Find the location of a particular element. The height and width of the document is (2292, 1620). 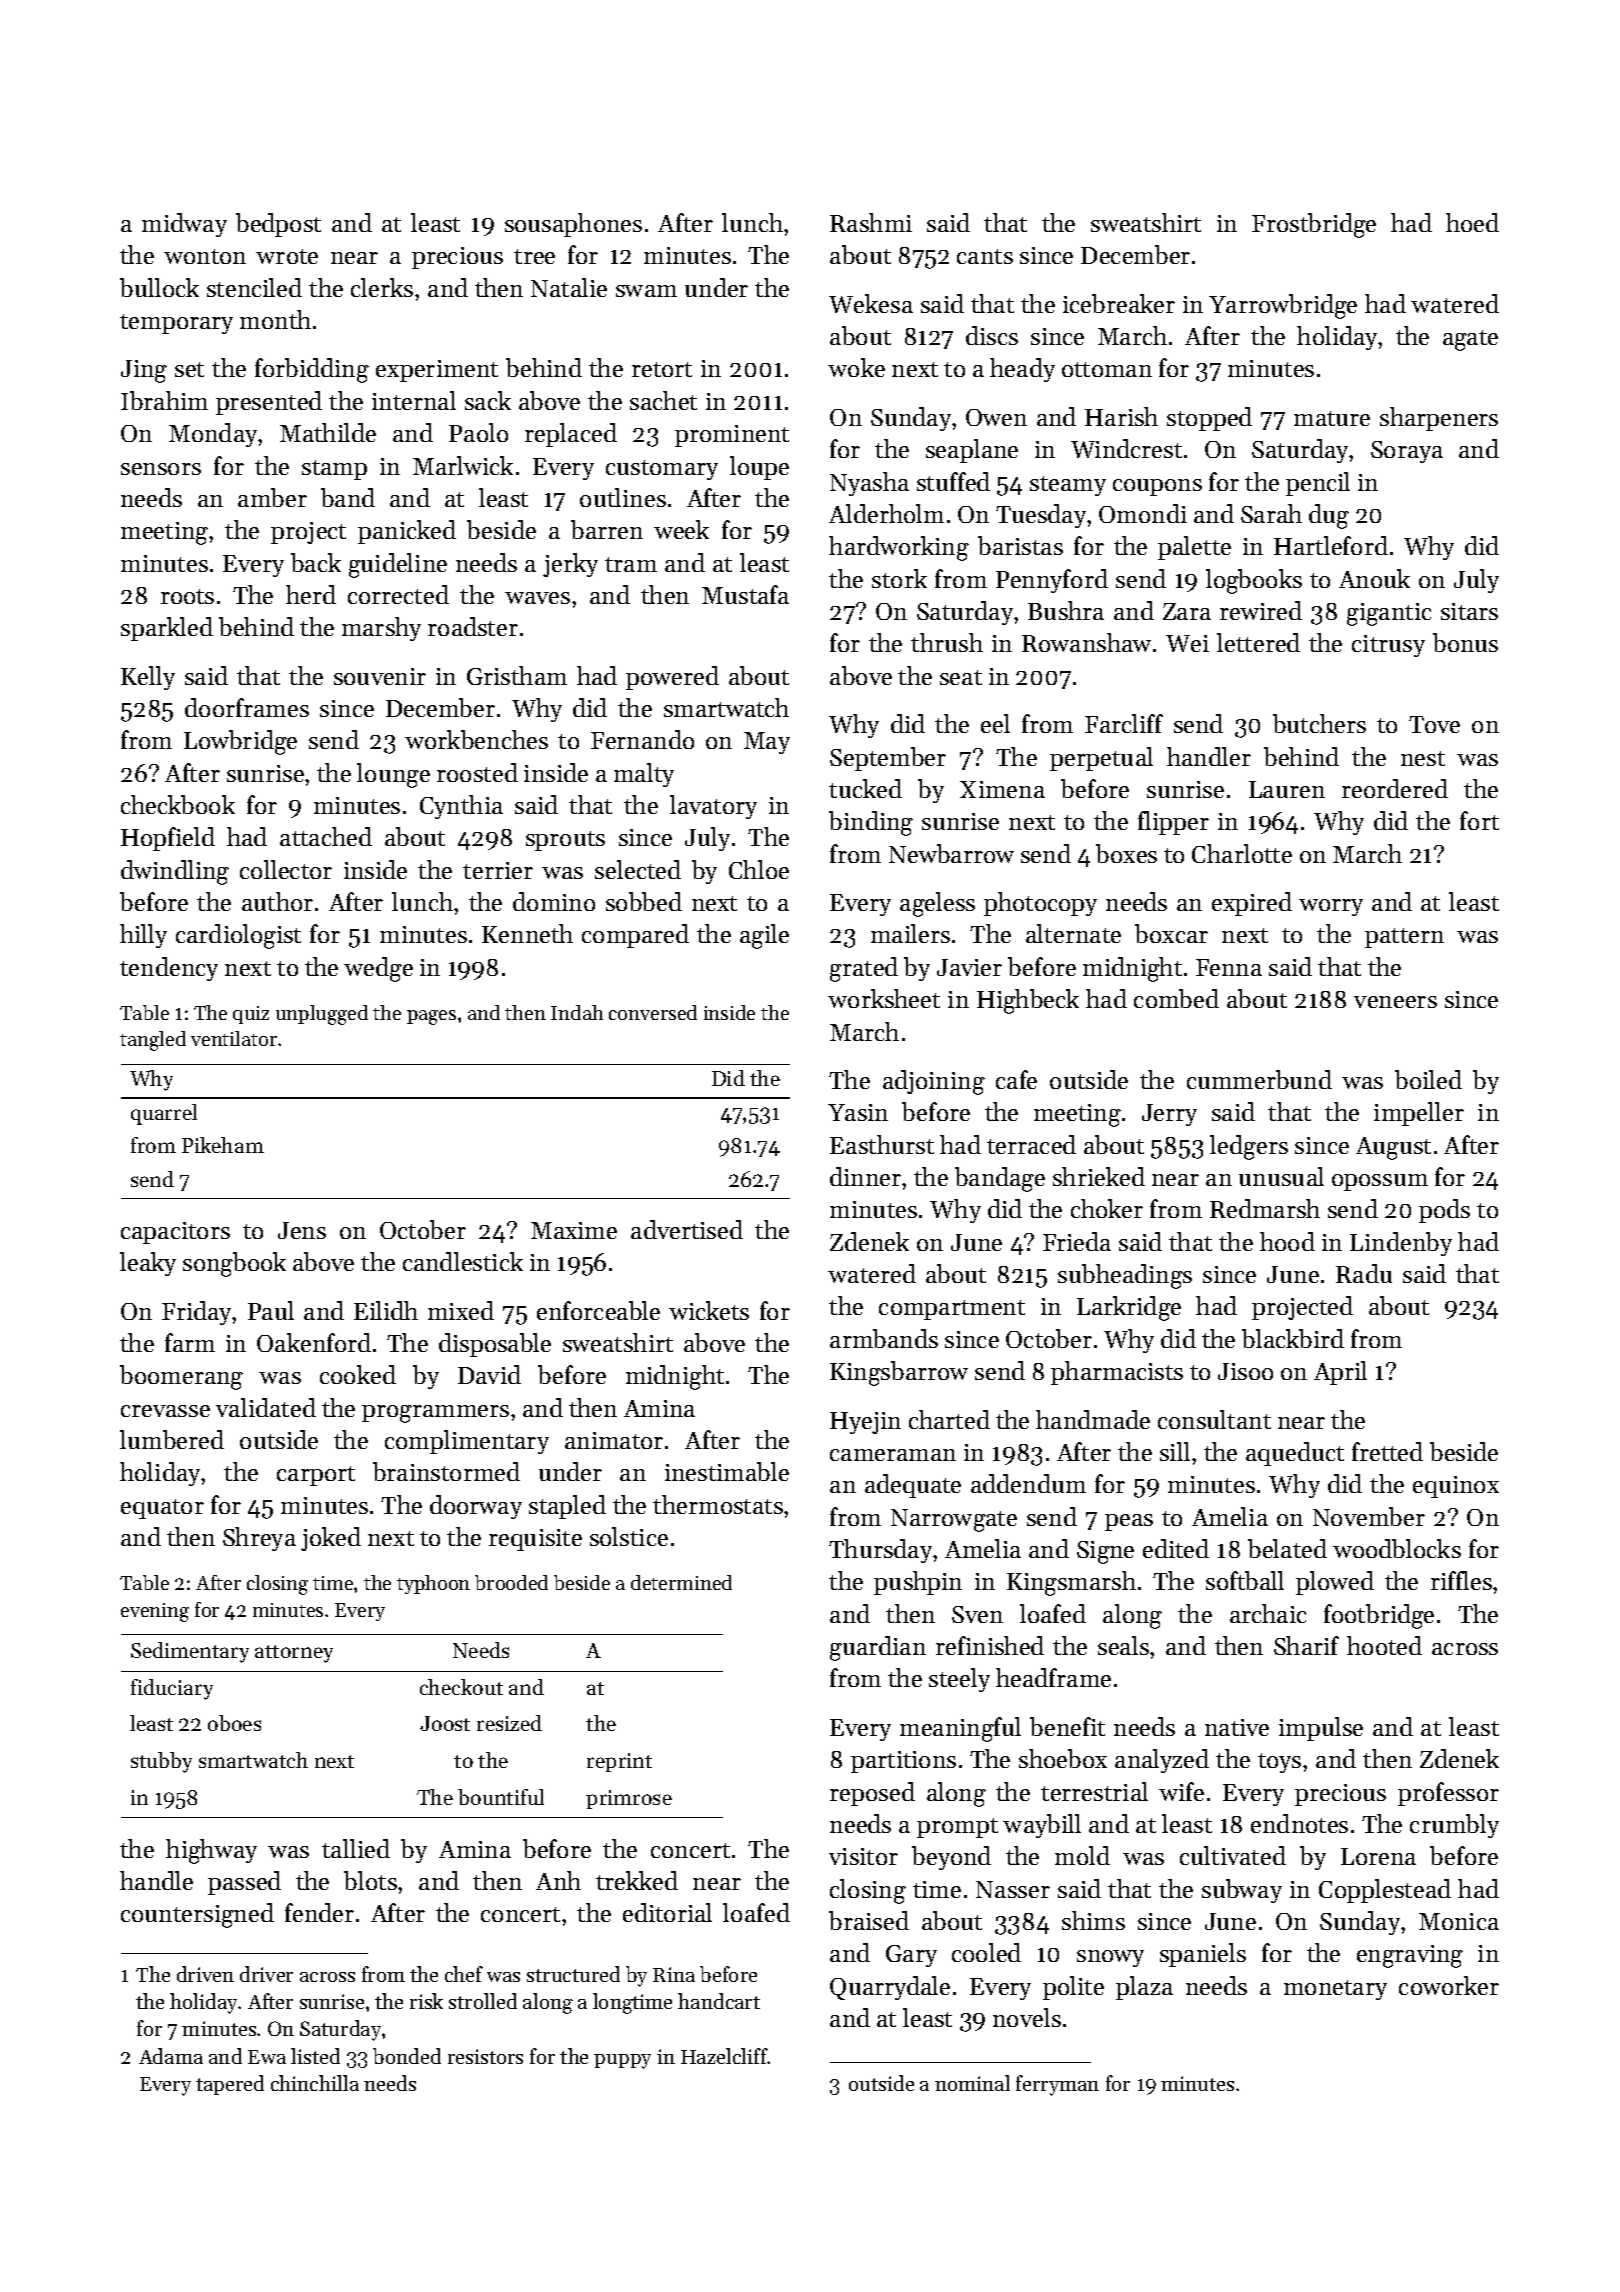

midway is located at coordinates (184, 225).
